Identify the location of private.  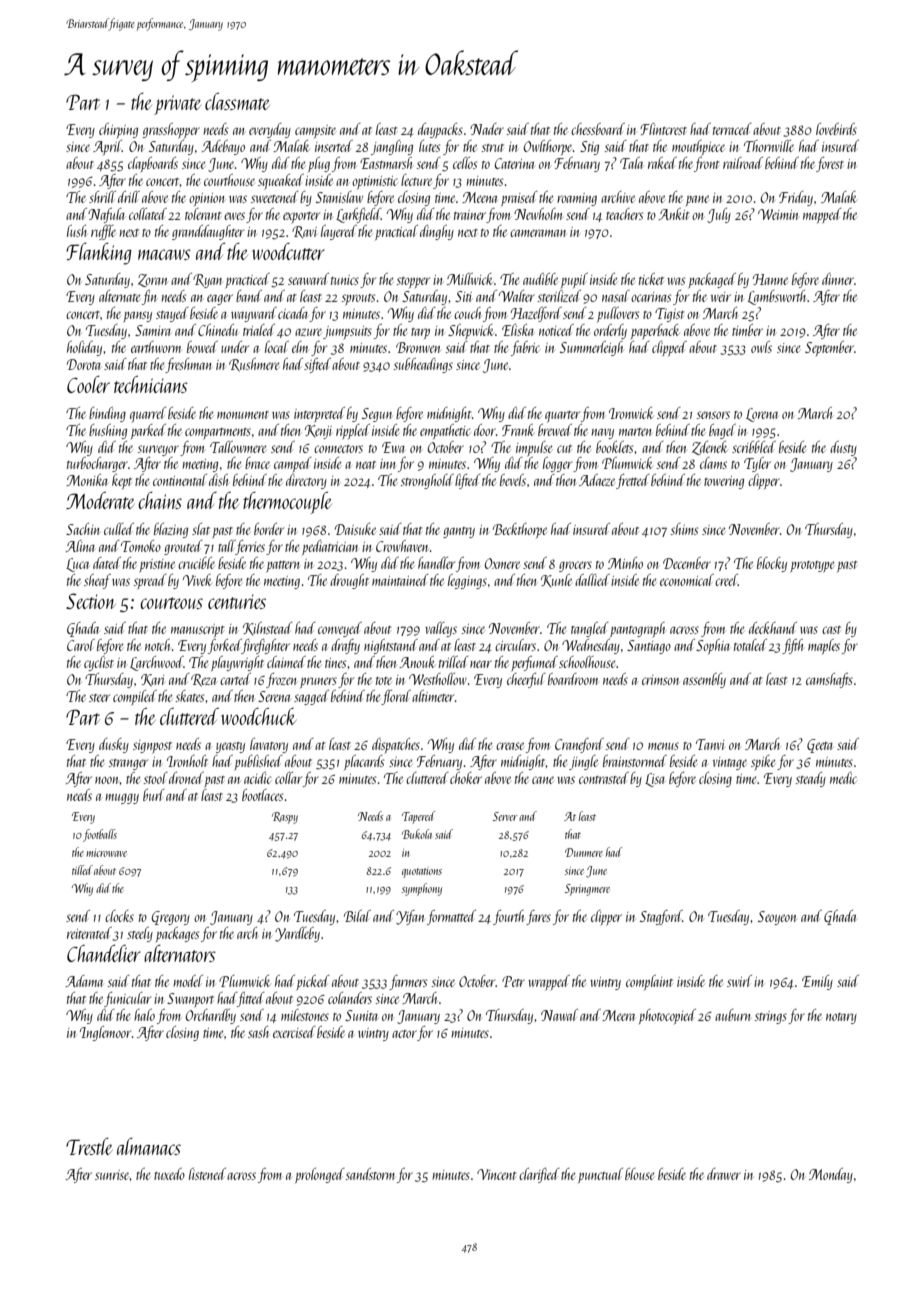
(177, 105).
